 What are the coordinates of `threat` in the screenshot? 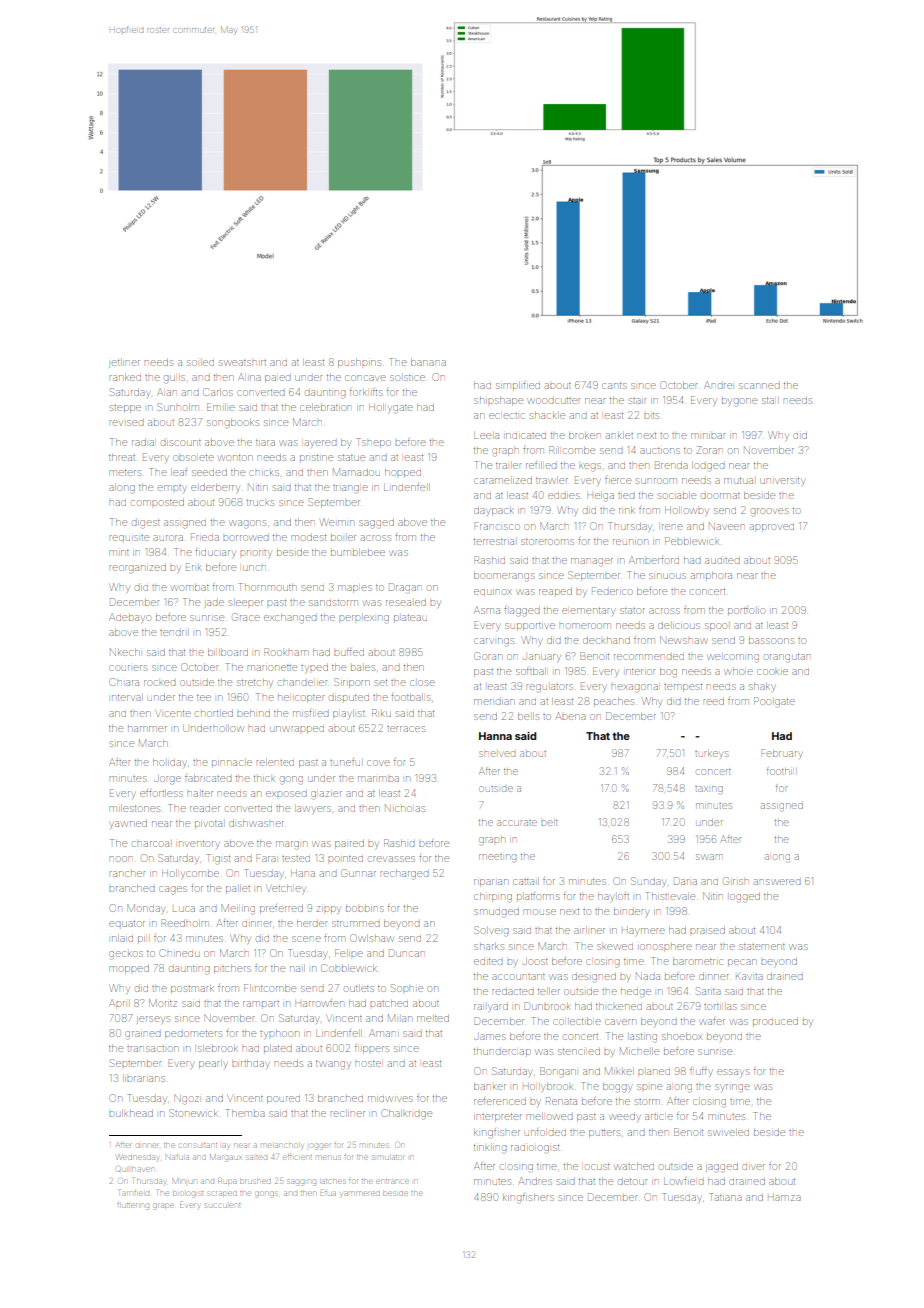 It's located at (122, 457).
